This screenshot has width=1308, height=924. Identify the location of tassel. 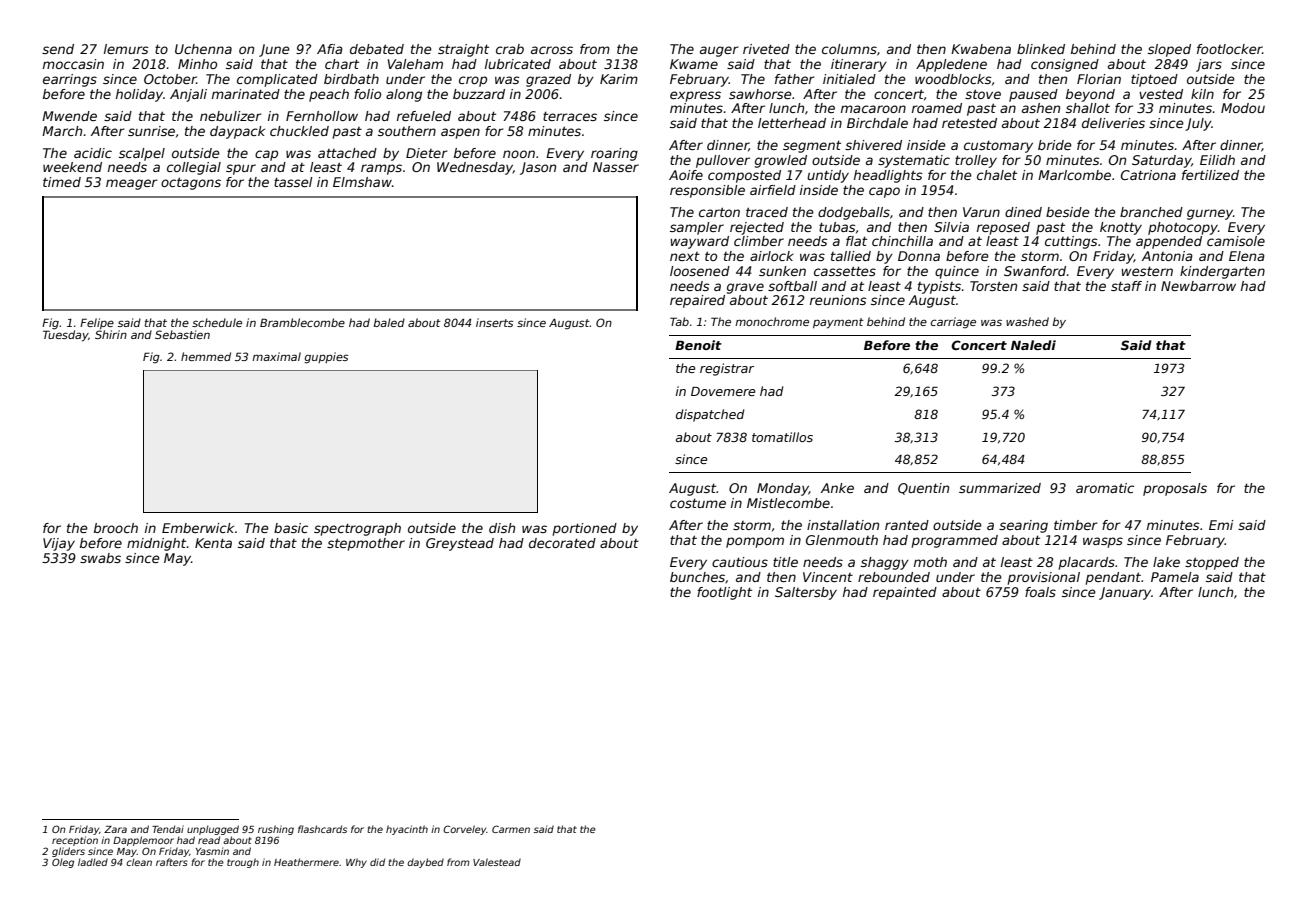
(293, 182).
